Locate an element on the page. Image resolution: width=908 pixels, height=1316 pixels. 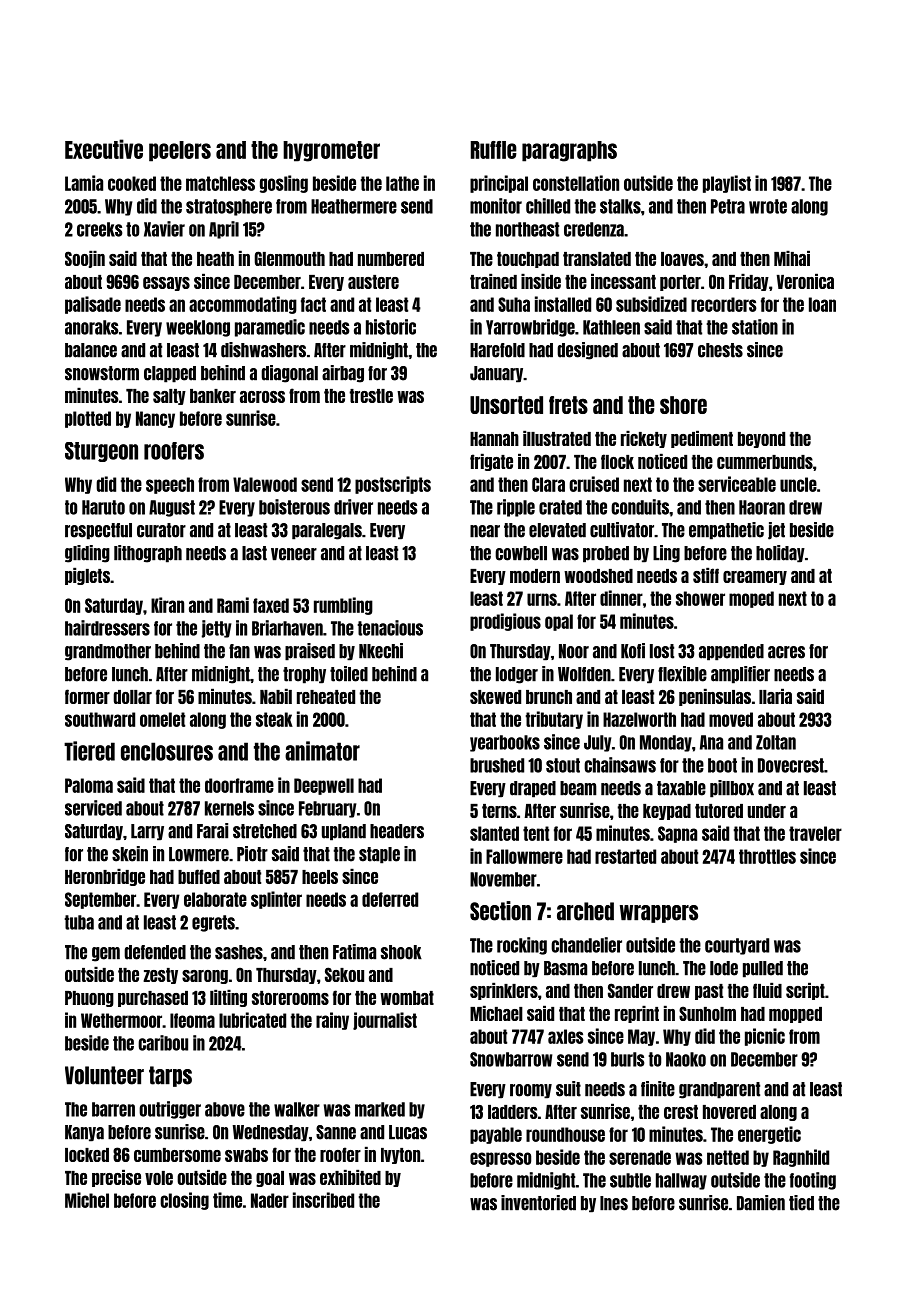
splinter is located at coordinates (276, 900).
